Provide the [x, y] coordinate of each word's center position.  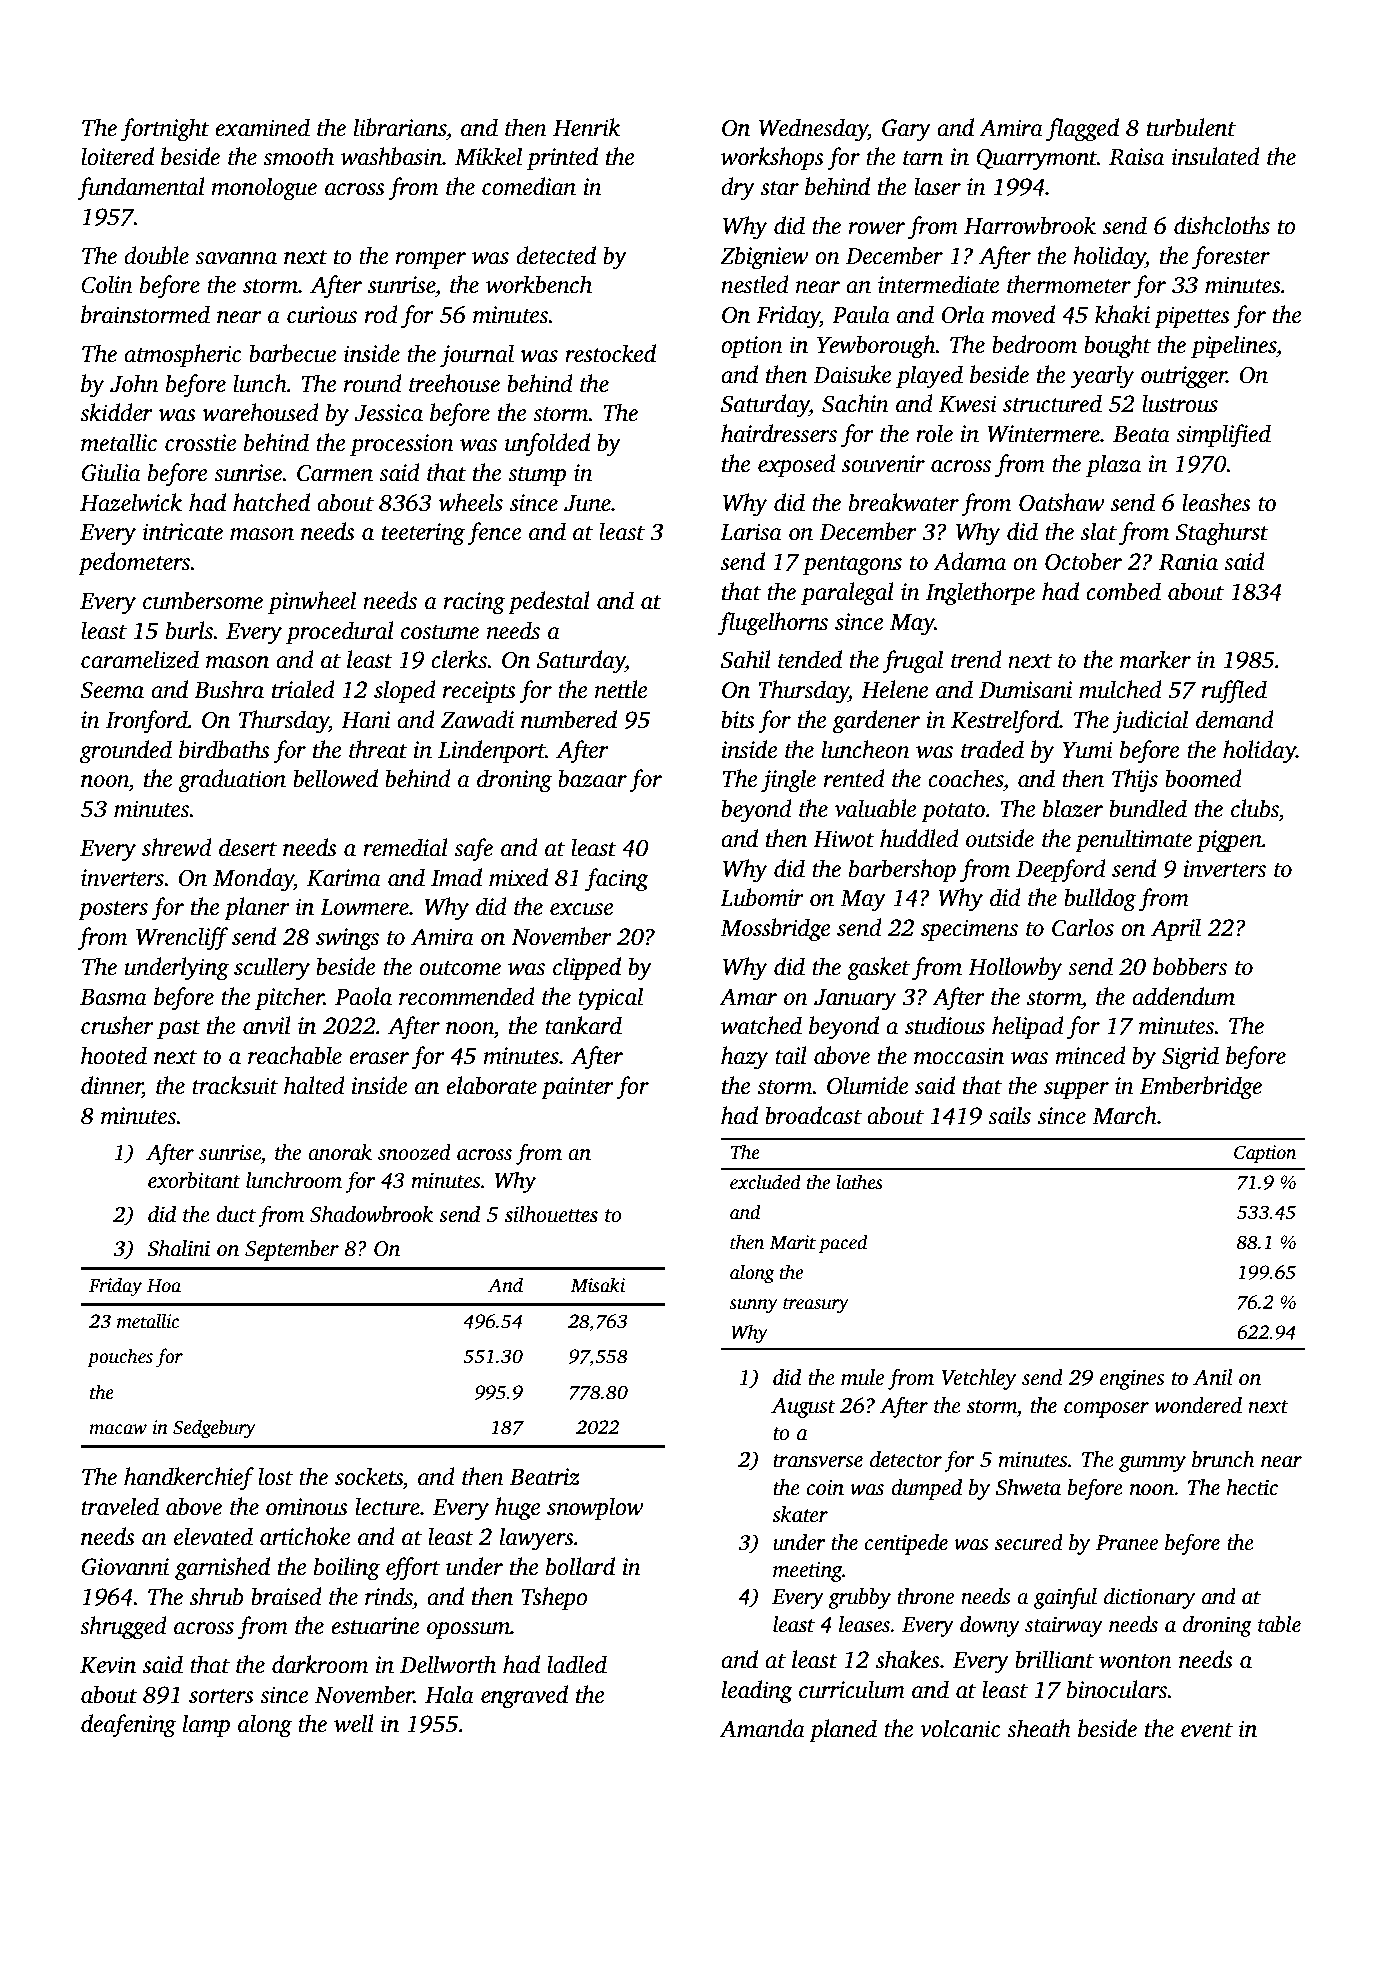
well [354, 1723]
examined [262, 127]
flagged [1082, 130]
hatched [271, 502]
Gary [906, 130]
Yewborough [876, 347]
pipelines [1233, 346]
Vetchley [978, 1379]
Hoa [164, 1286]
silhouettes [551, 1214]
